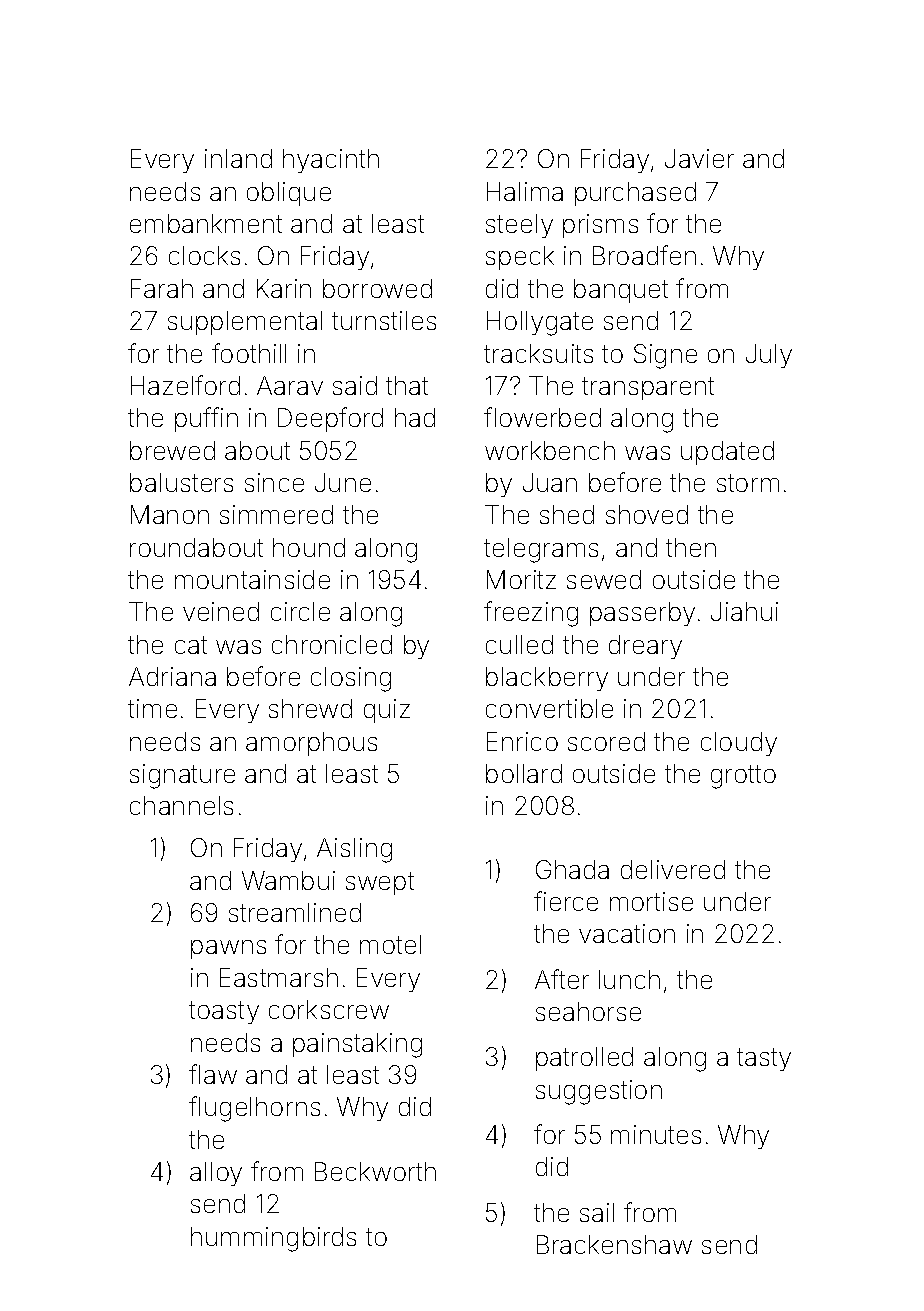 This screenshot has width=924, height=1311. I want to click on that, so click(407, 385).
